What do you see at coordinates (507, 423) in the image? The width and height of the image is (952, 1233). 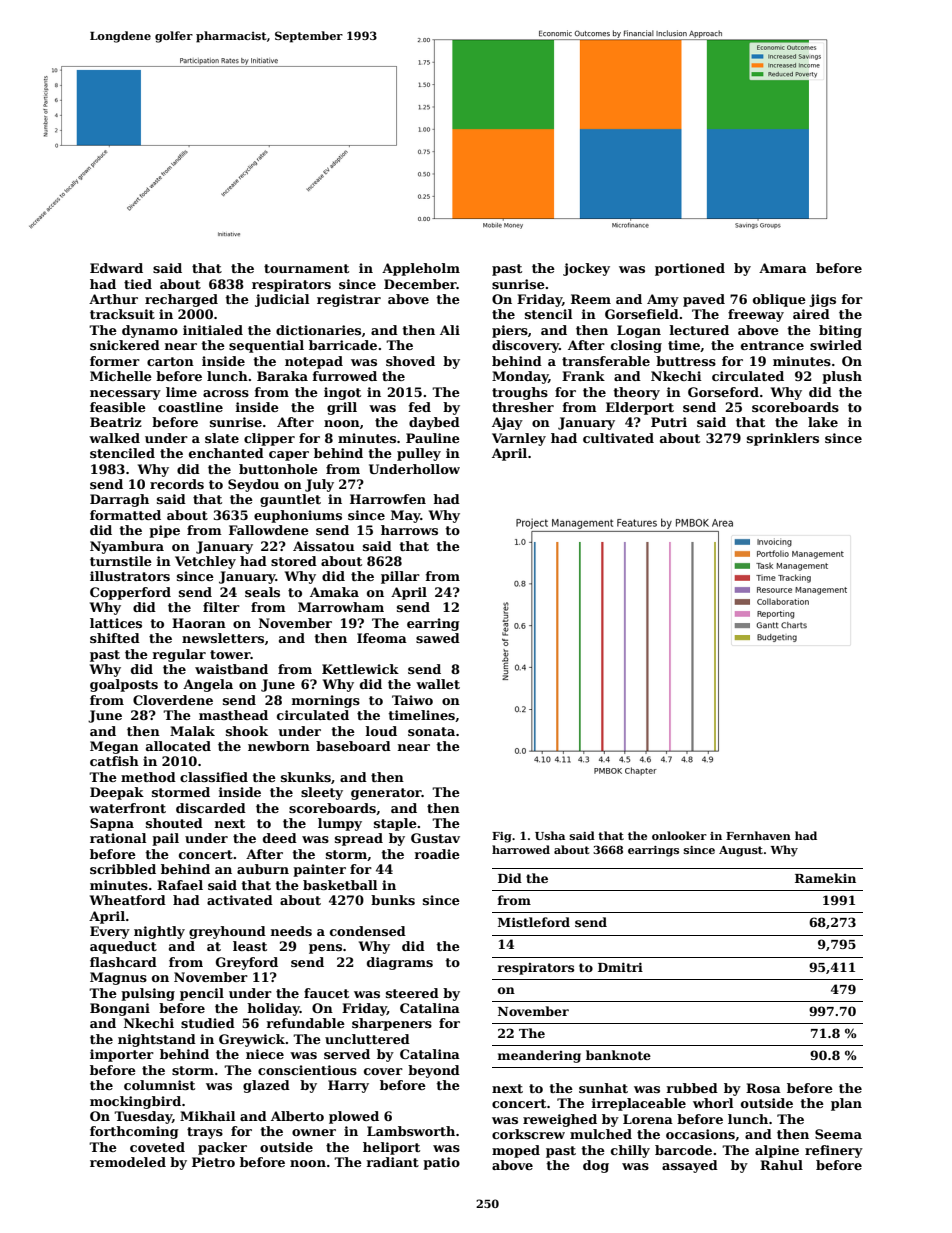 I see `Ajay` at bounding box center [507, 423].
